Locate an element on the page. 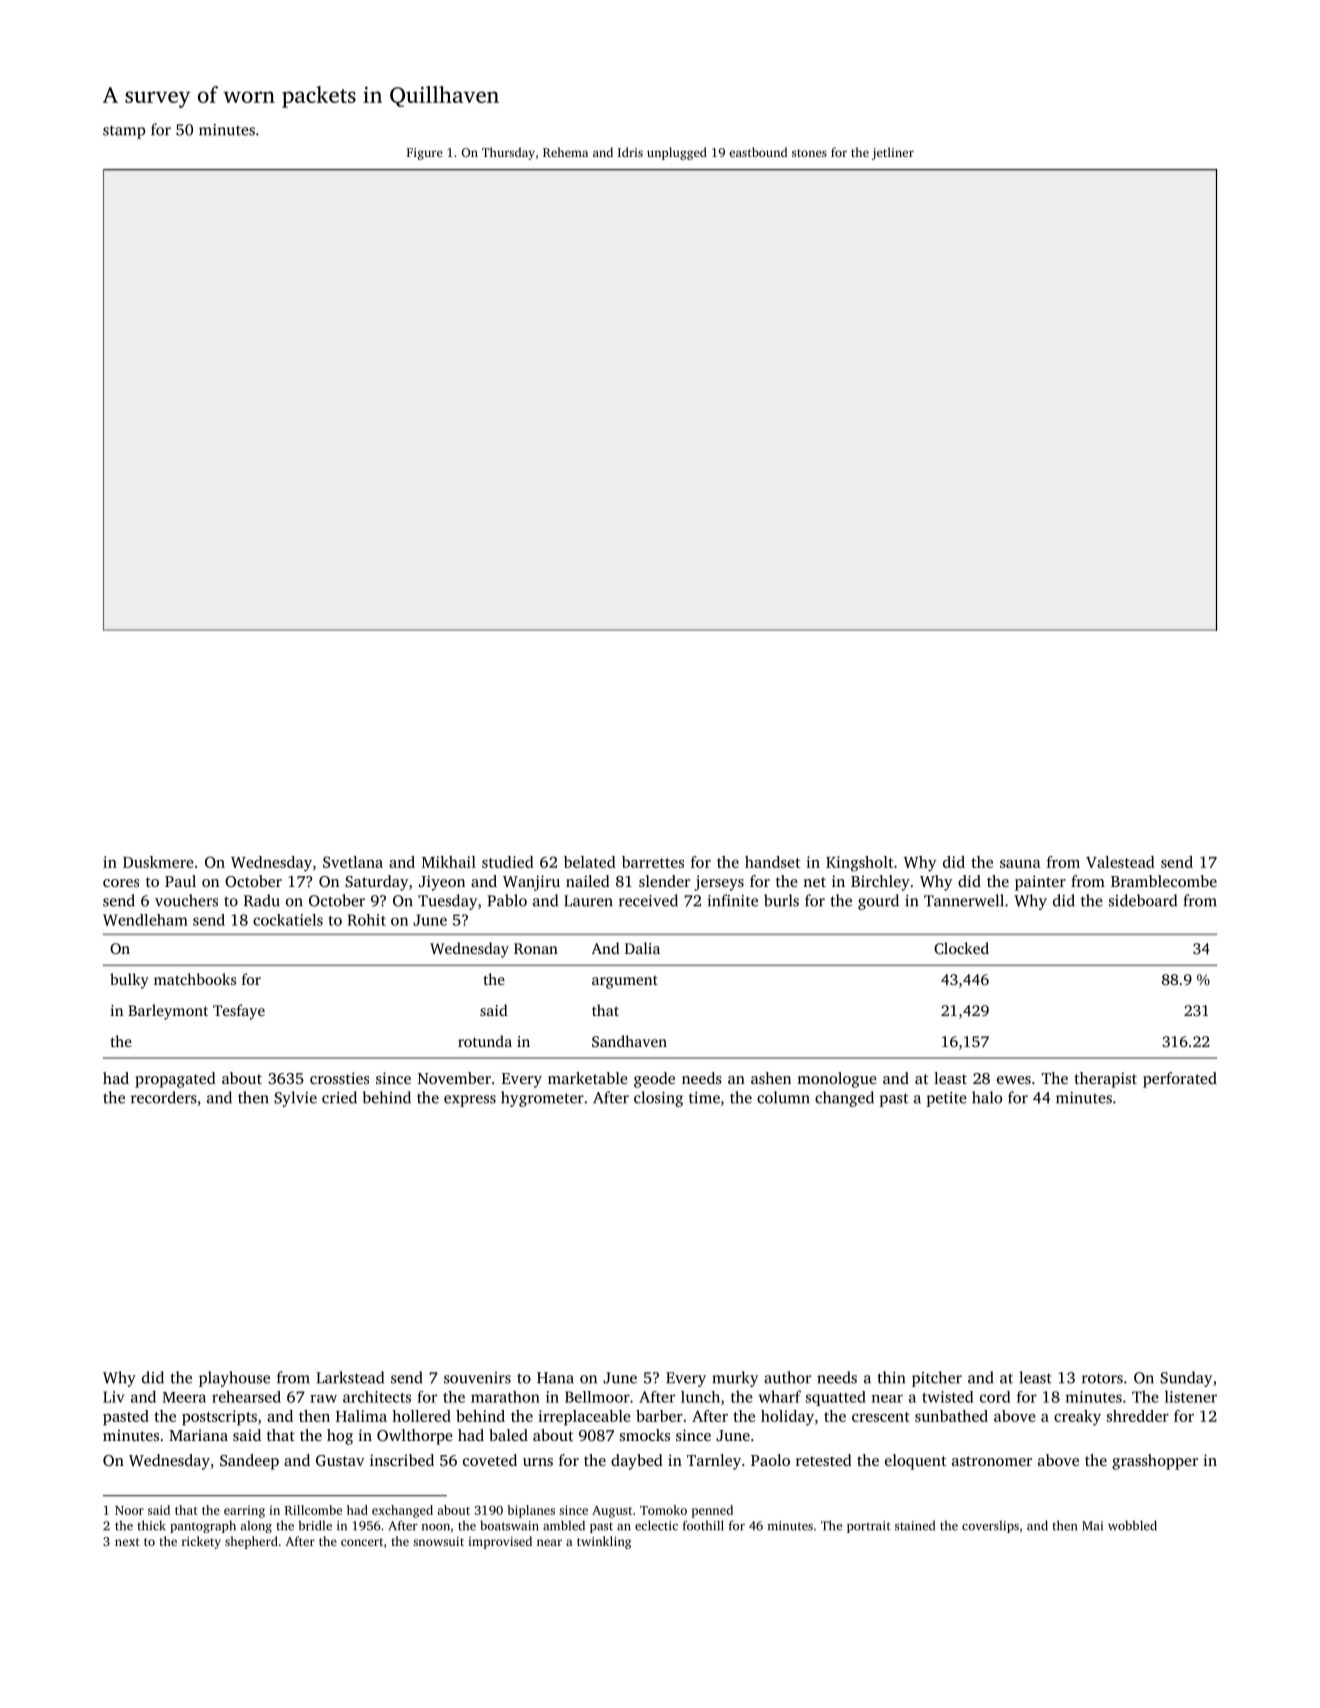 This image has width=1320, height=1708. hygrometer is located at coordinates (542, 1099).
